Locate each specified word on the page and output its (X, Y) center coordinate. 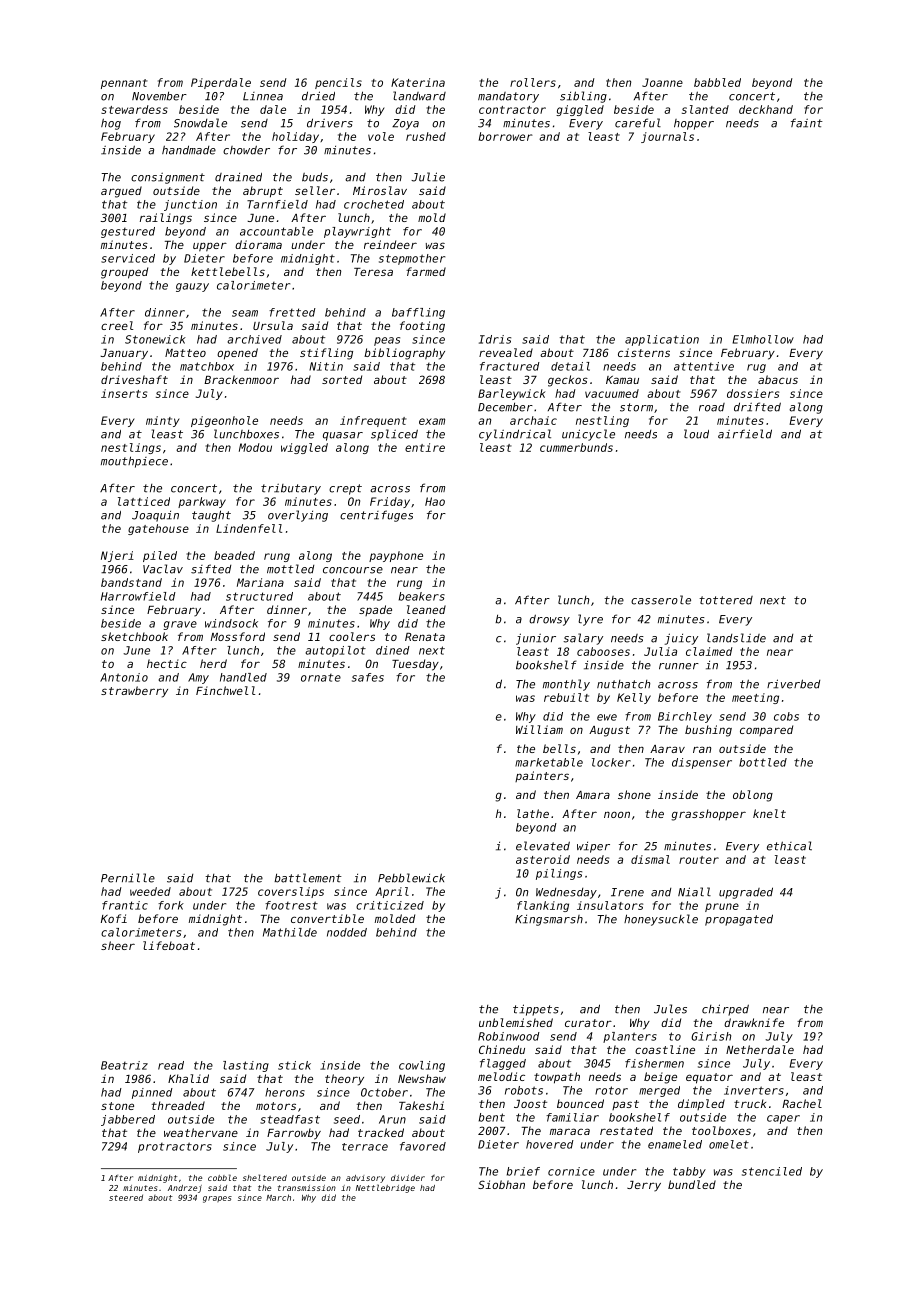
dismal (650, 859)
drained (238, 177)
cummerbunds (576, 447)
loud (696, 434)
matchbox (207, 366)
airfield (745, 434)
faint (807, 123)
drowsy (549, 620)
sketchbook (134, 636)
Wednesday (566, 893)
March (278, 1197)
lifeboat (169, 945)
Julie (428, 177)
